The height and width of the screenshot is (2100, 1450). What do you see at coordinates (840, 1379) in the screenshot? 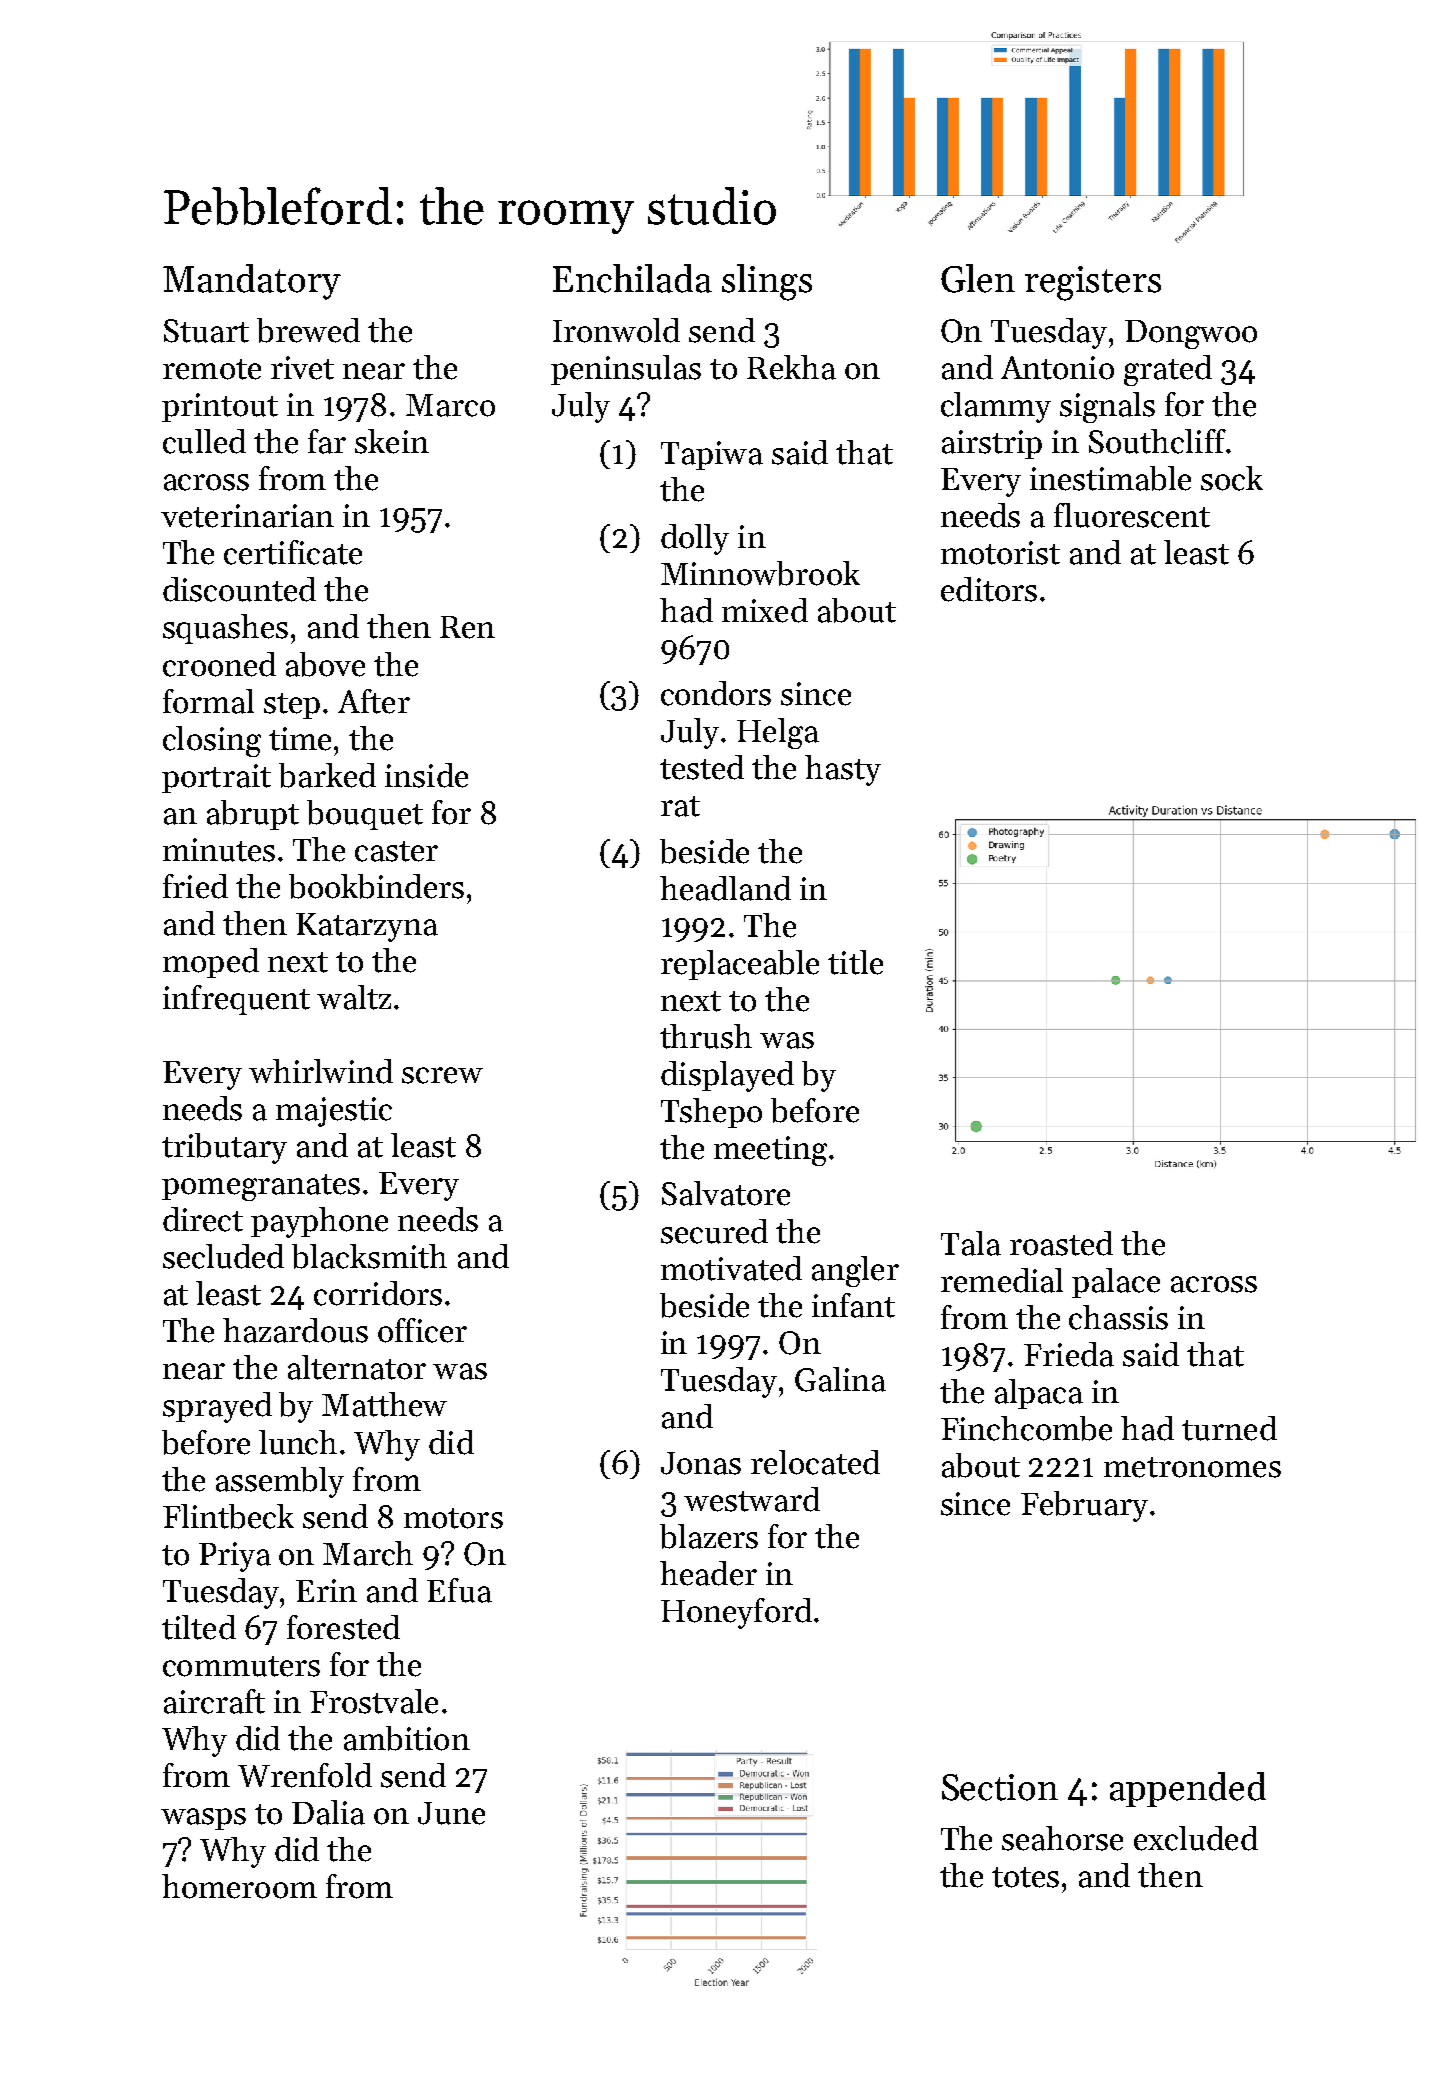
I see `Galina` at bounding box center [840, 1379].
